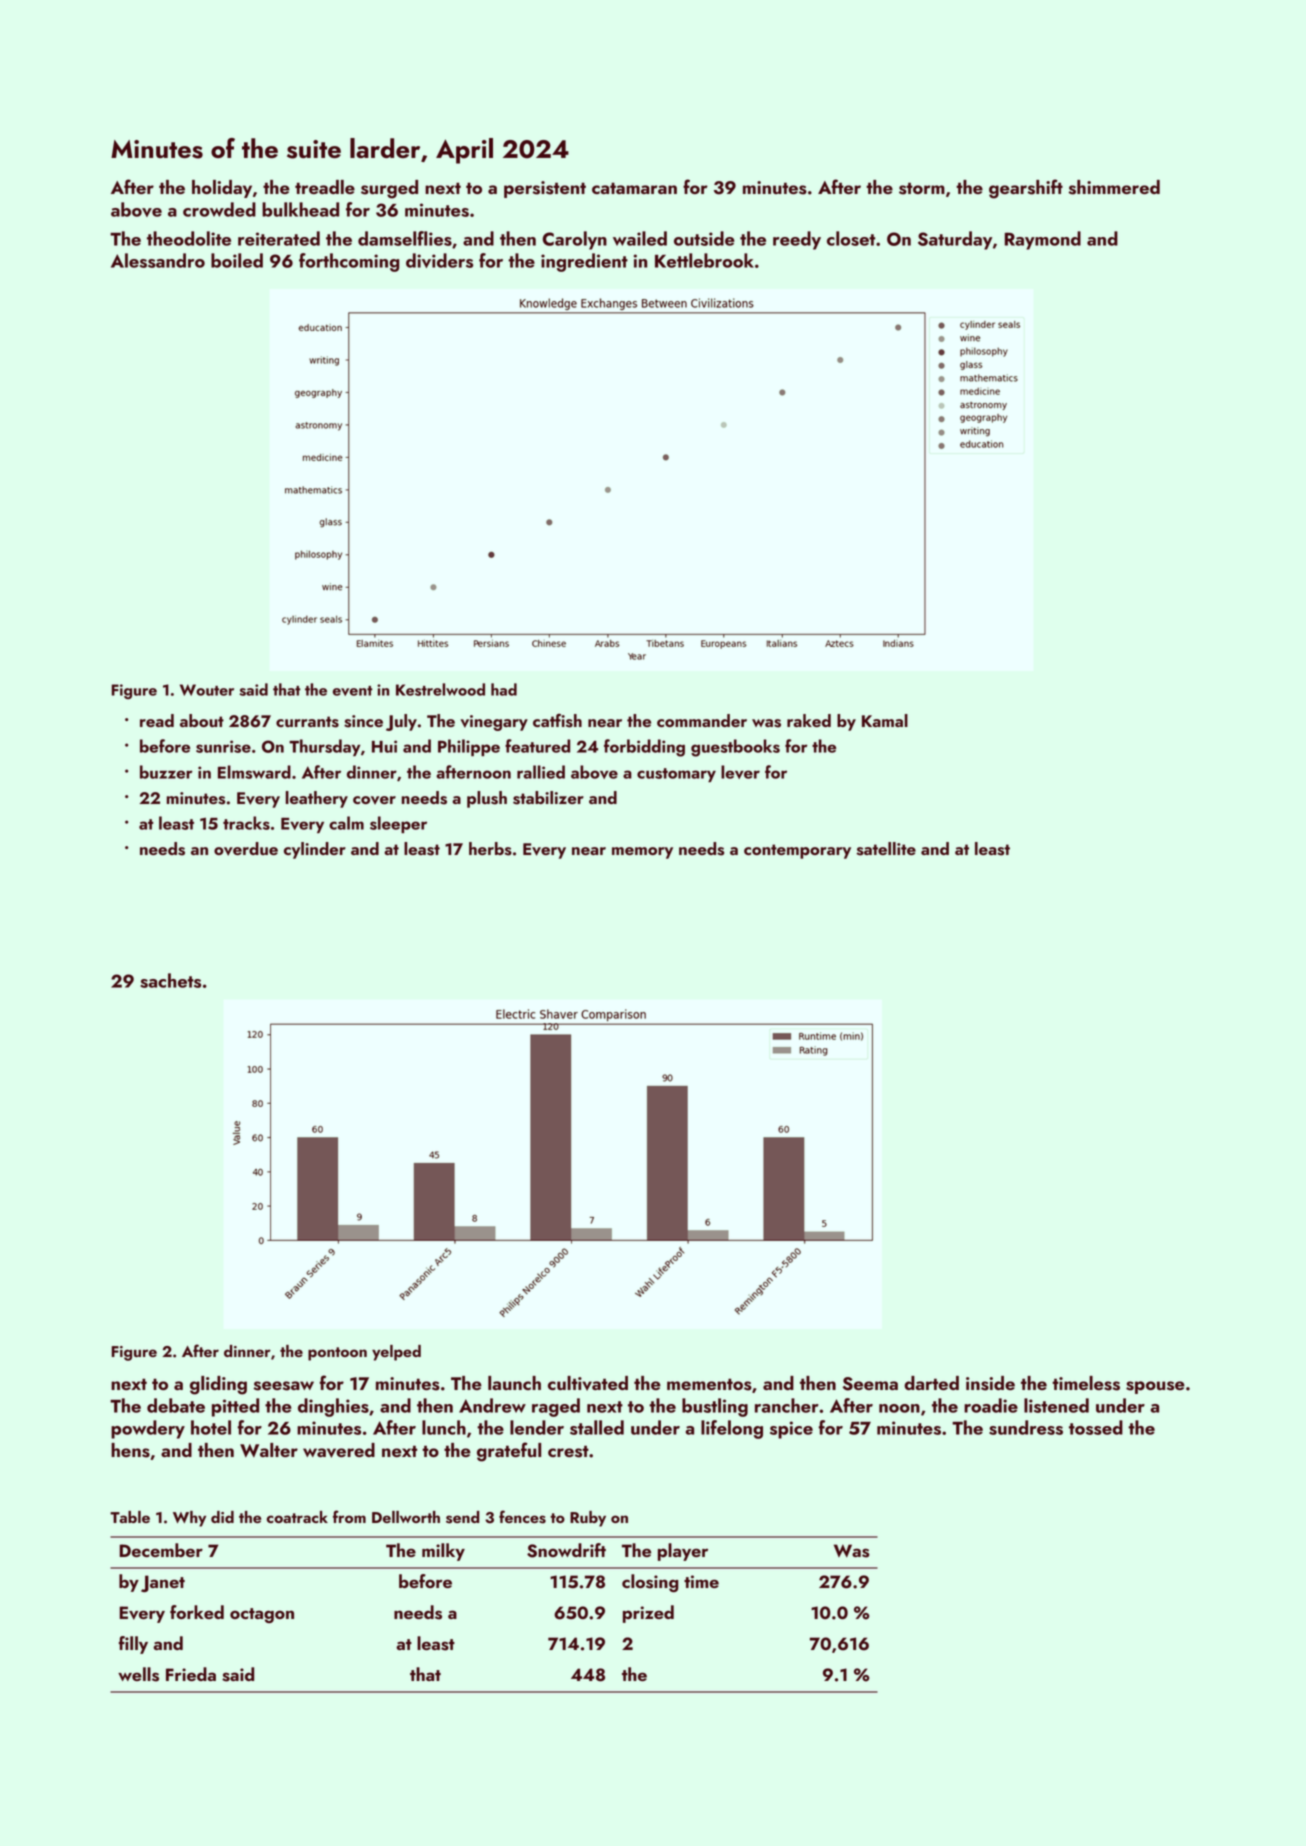 The image size is (1306, 1846). I want to click on memory, so click(642, 853).
